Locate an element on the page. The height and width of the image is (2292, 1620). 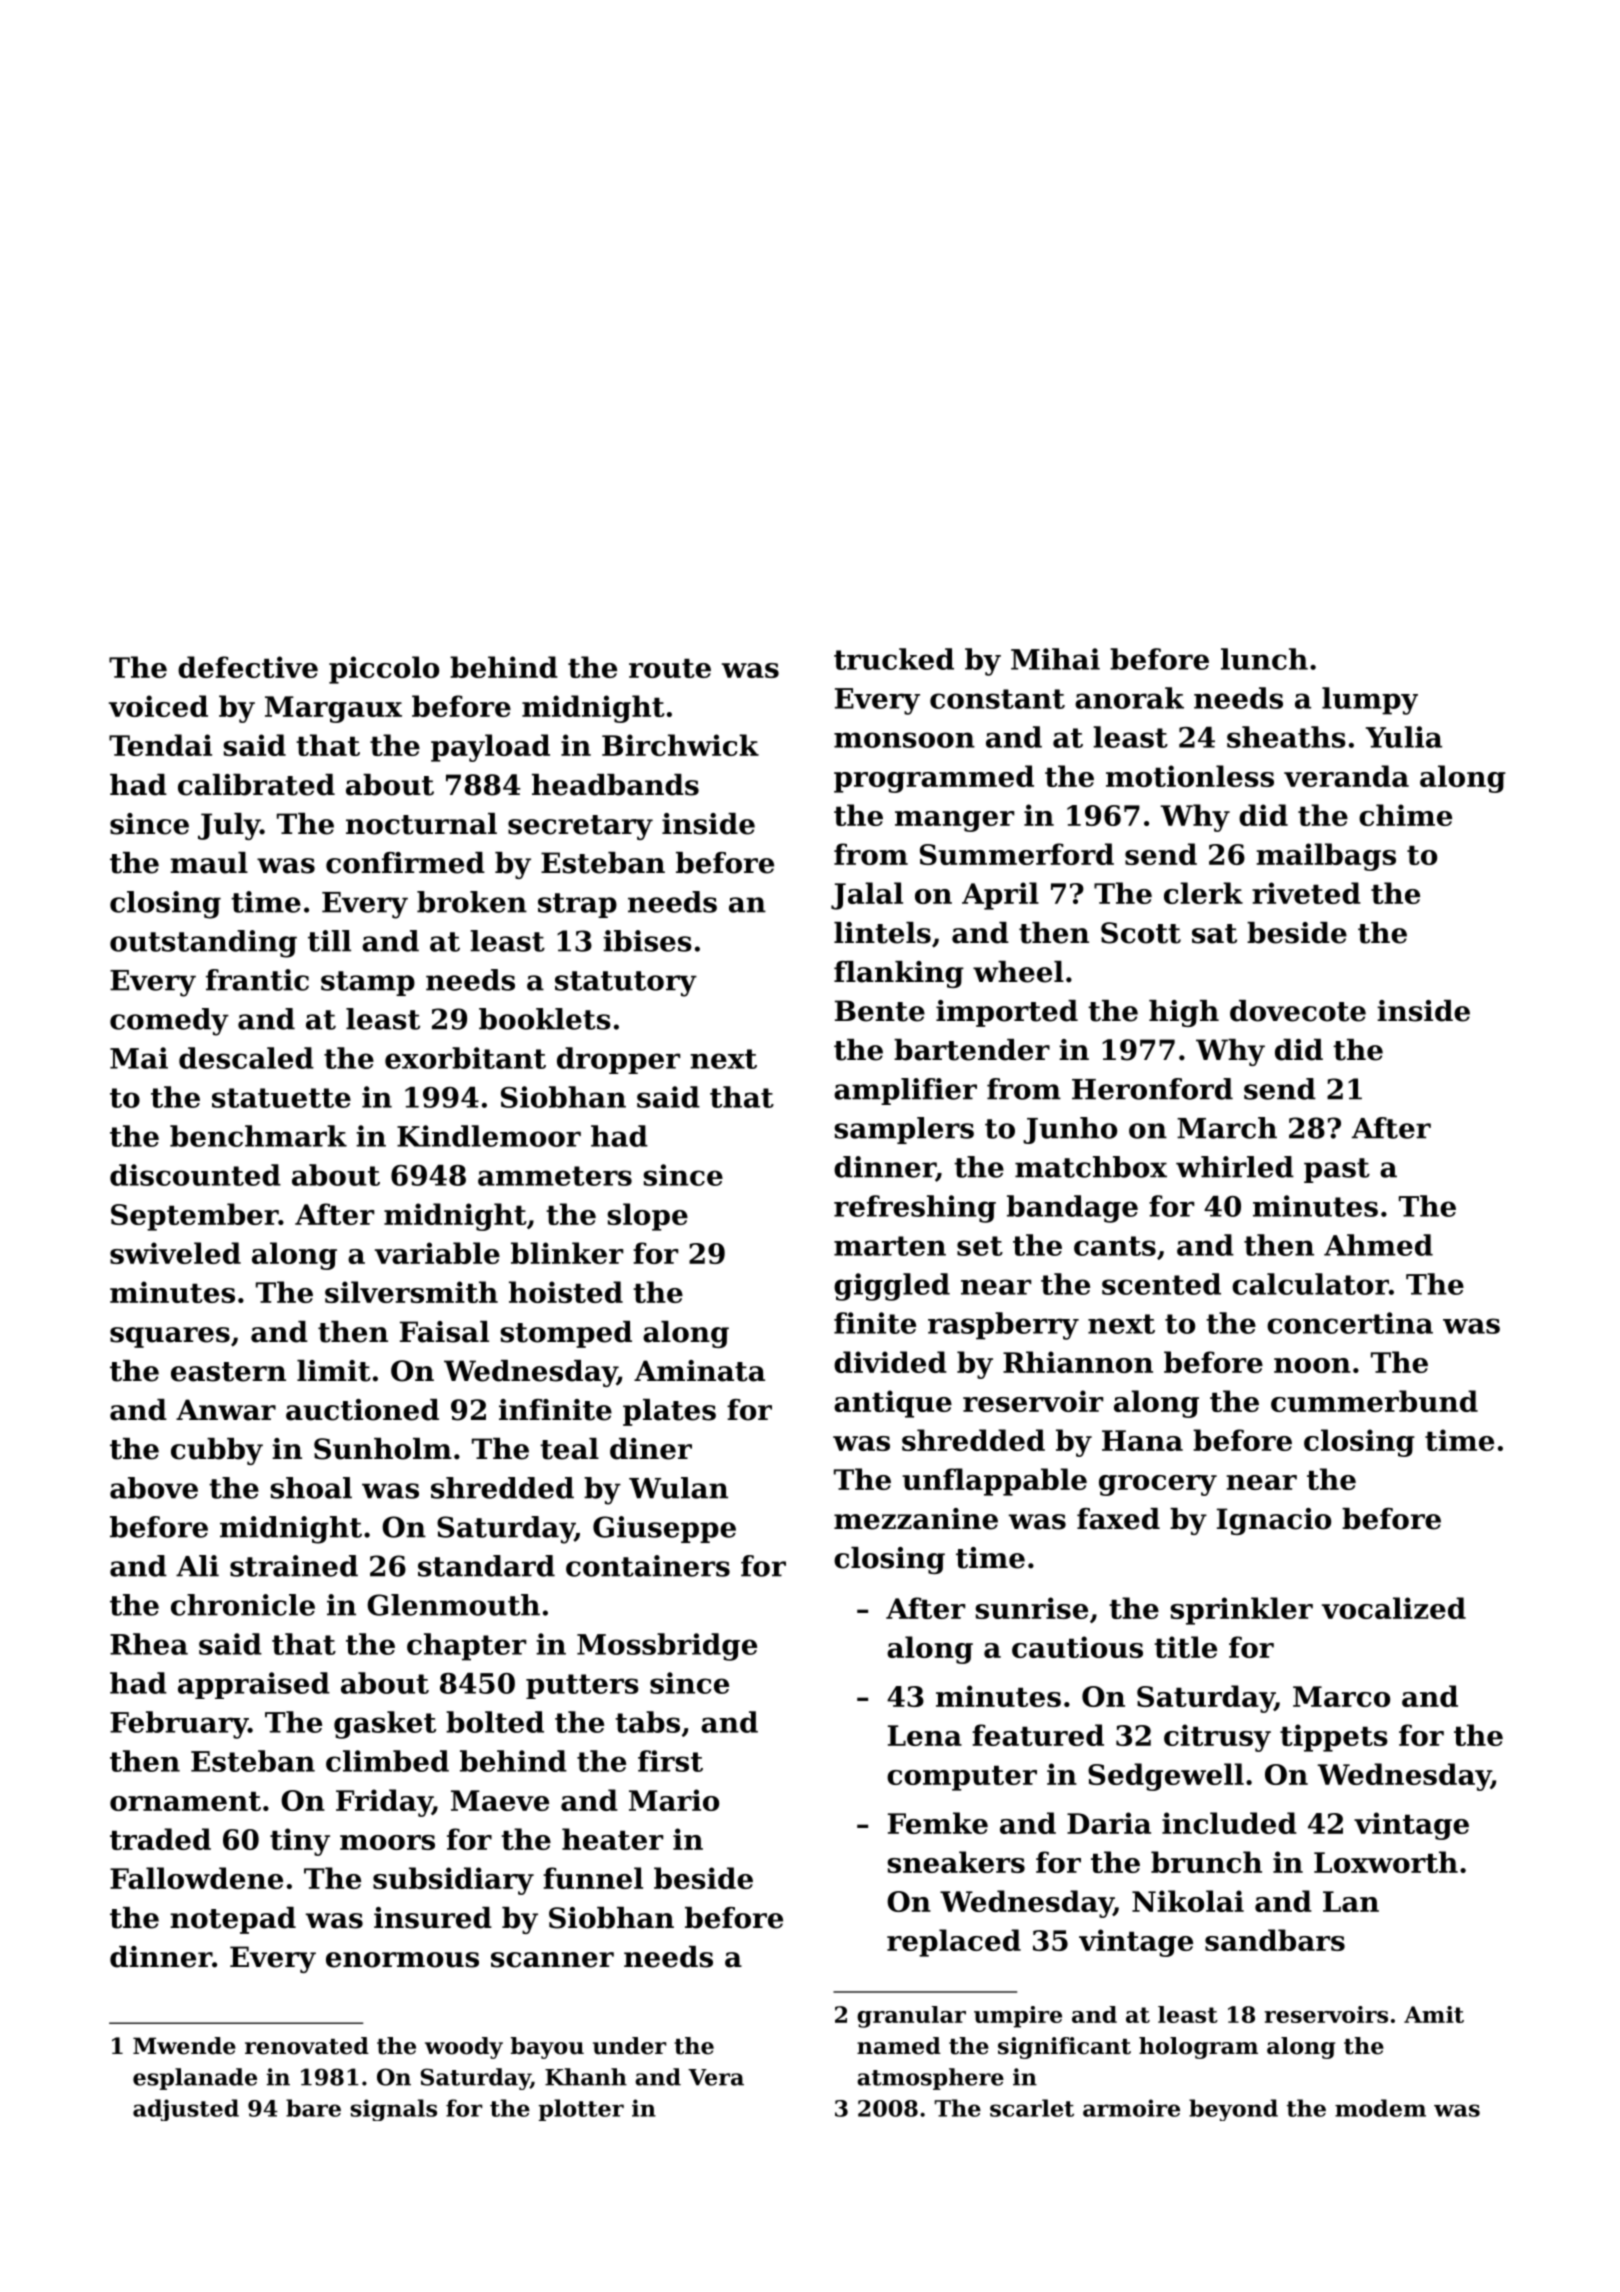
exorbitant is located at coordinates (465, 1058).
